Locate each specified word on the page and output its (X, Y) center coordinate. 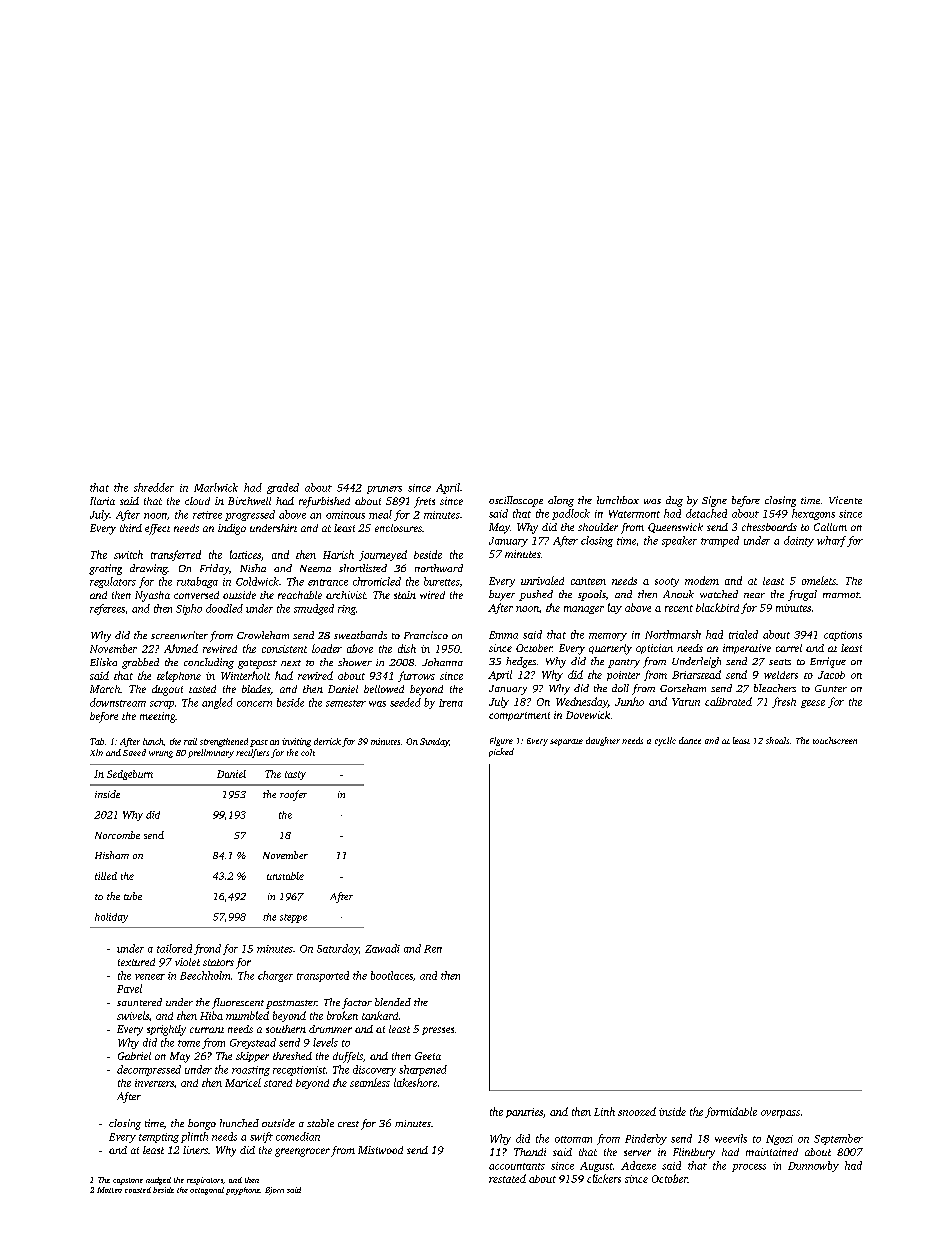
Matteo (109, 1190)
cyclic (665, 741)
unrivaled (542, 580)
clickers (604, 1178)
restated (507, 1178)
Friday (214, 569)
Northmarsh (673, 634)
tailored (174, 948)
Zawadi (382, 948)
